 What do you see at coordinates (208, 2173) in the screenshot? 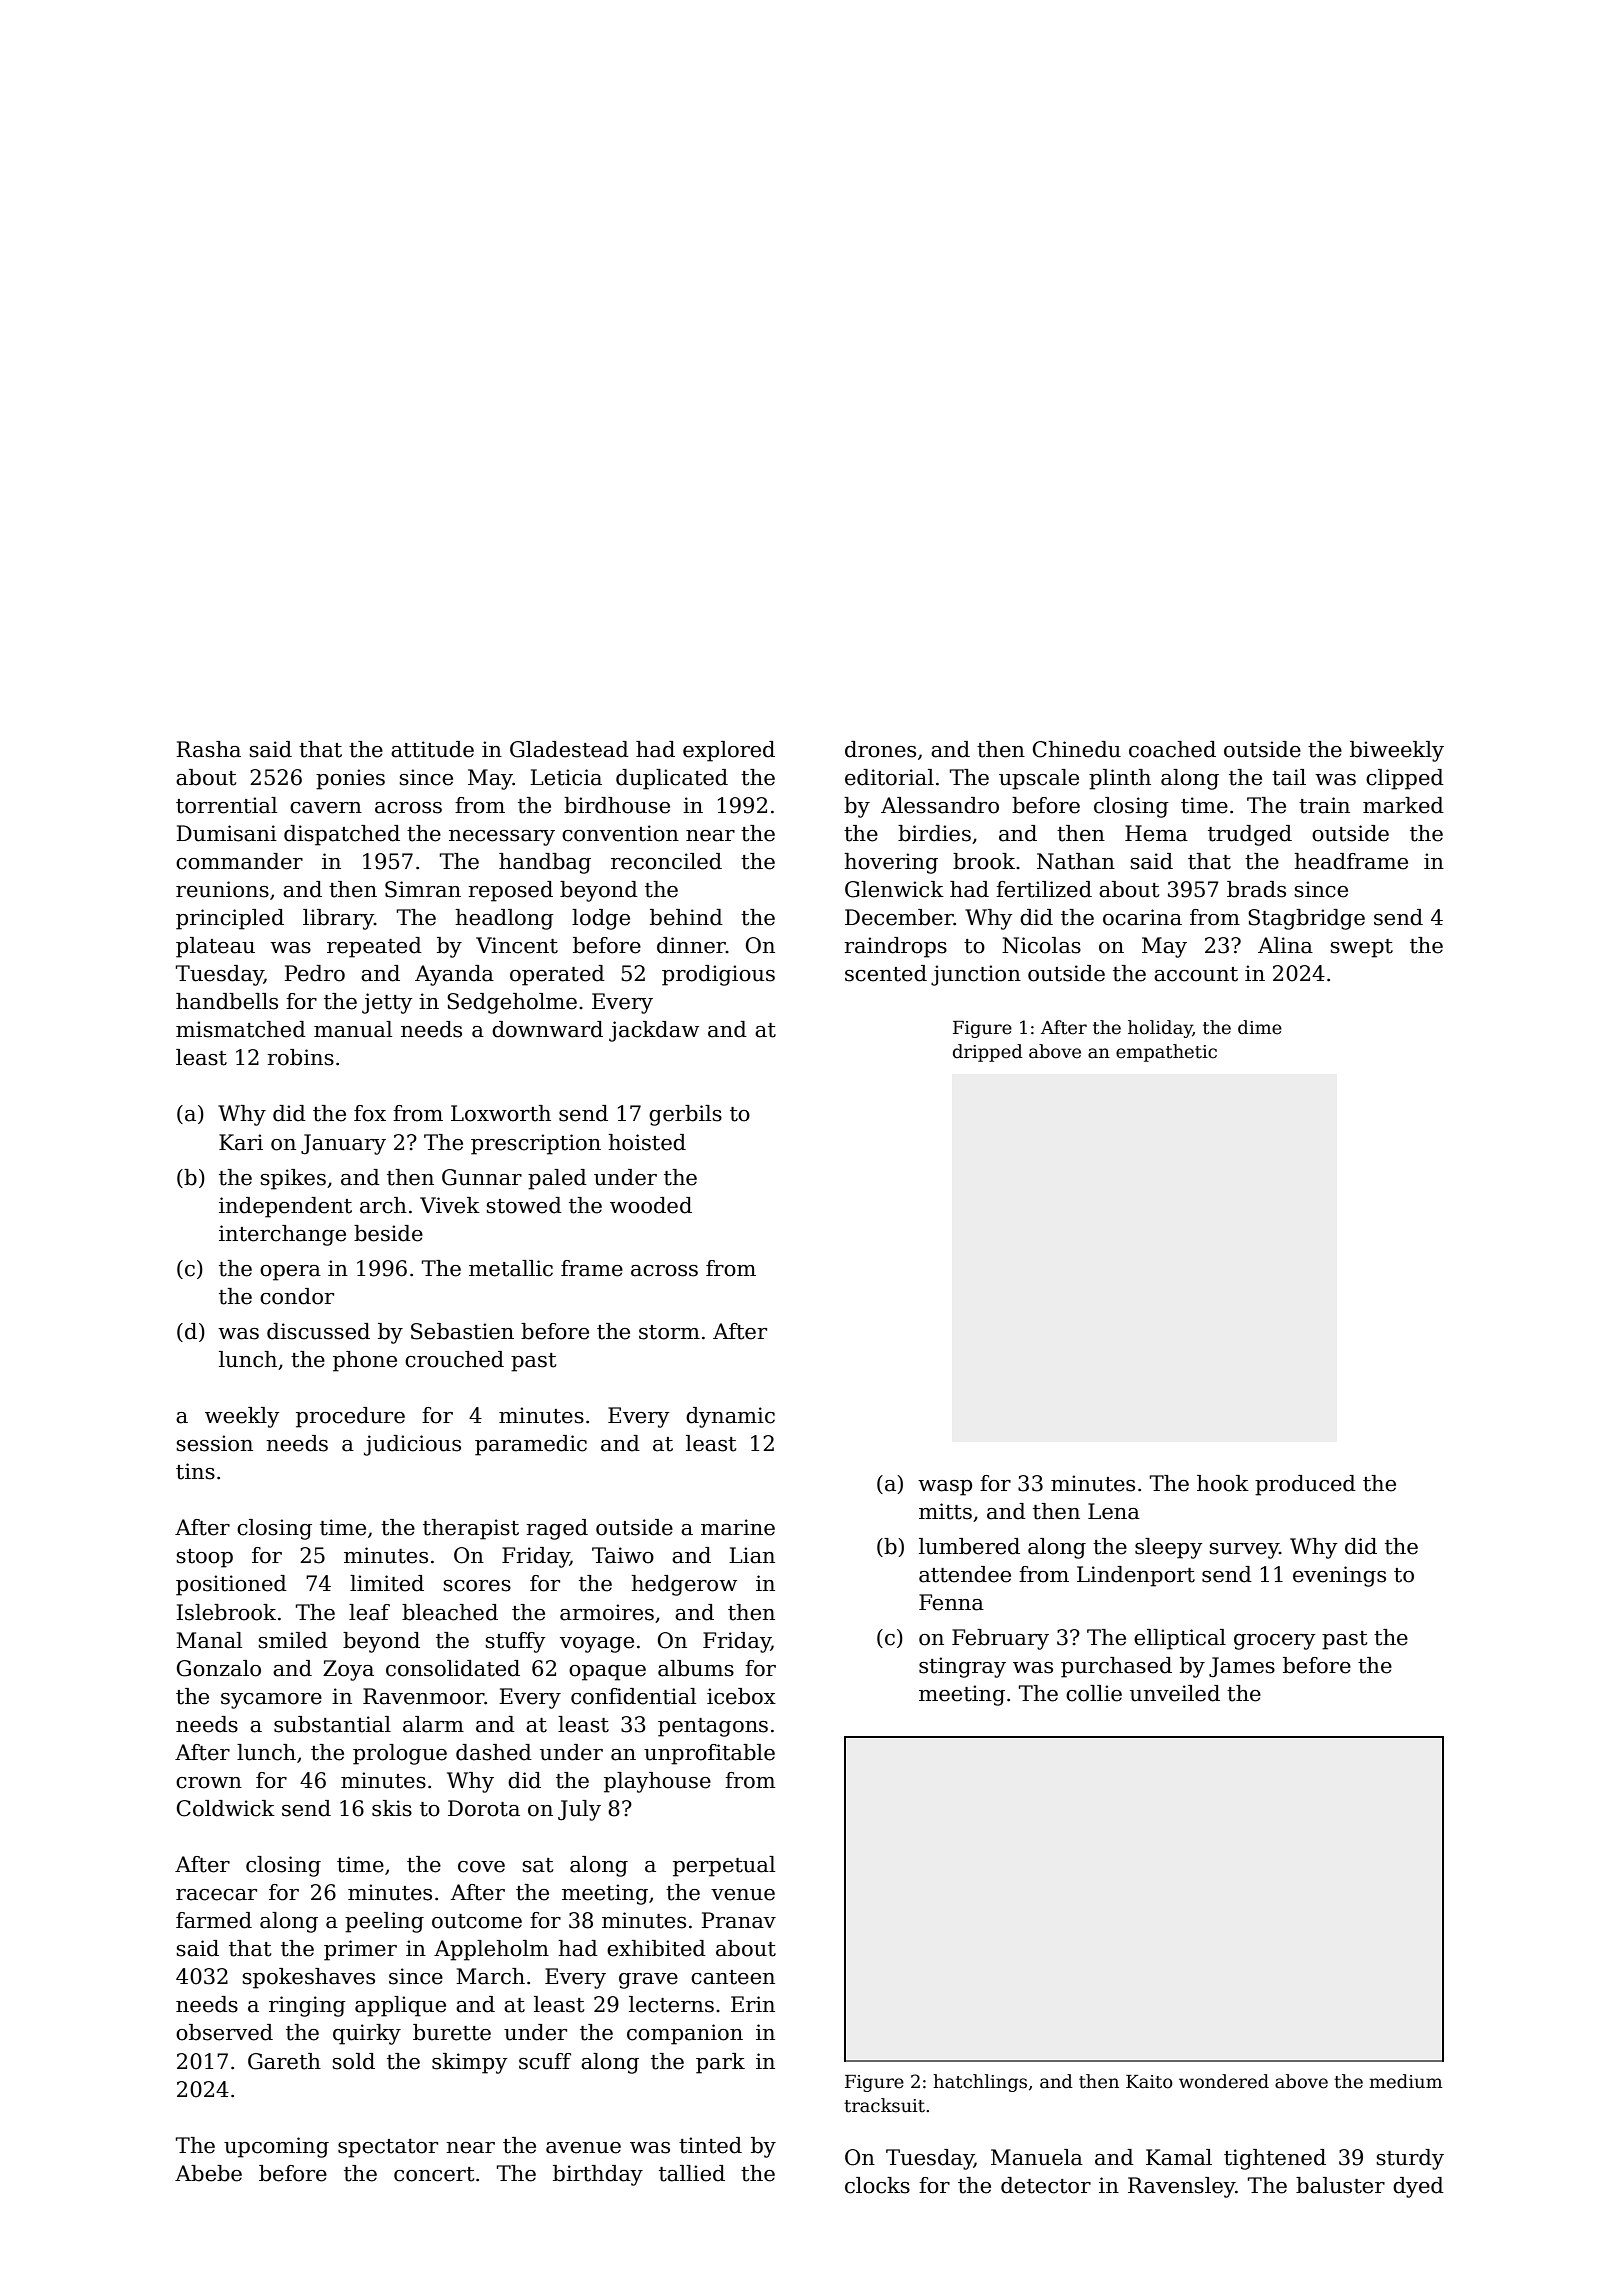
I see `Abebe` at bounding box center [208, 2173].
